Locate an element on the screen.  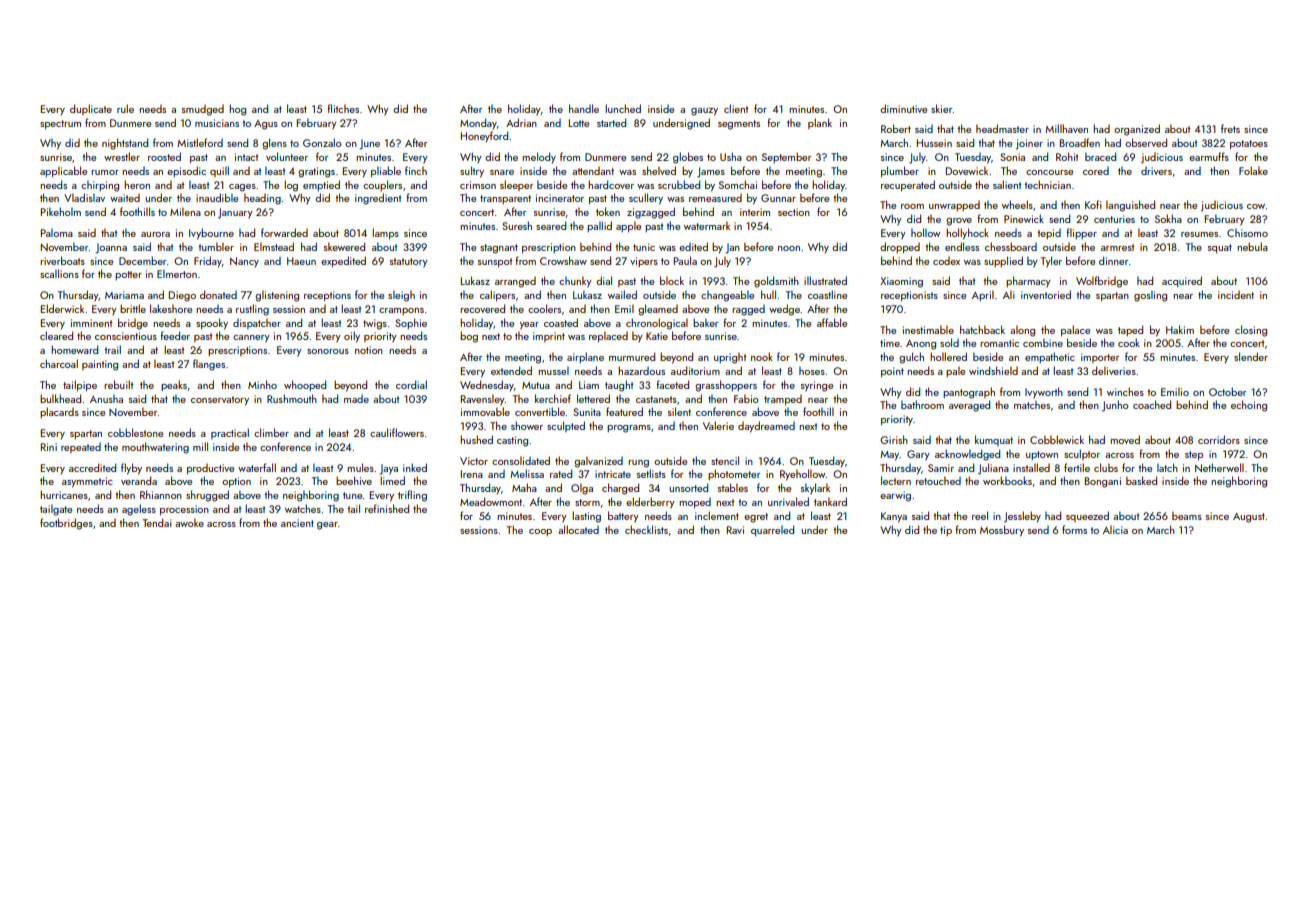
gear is located at coordinates (327, 526).
